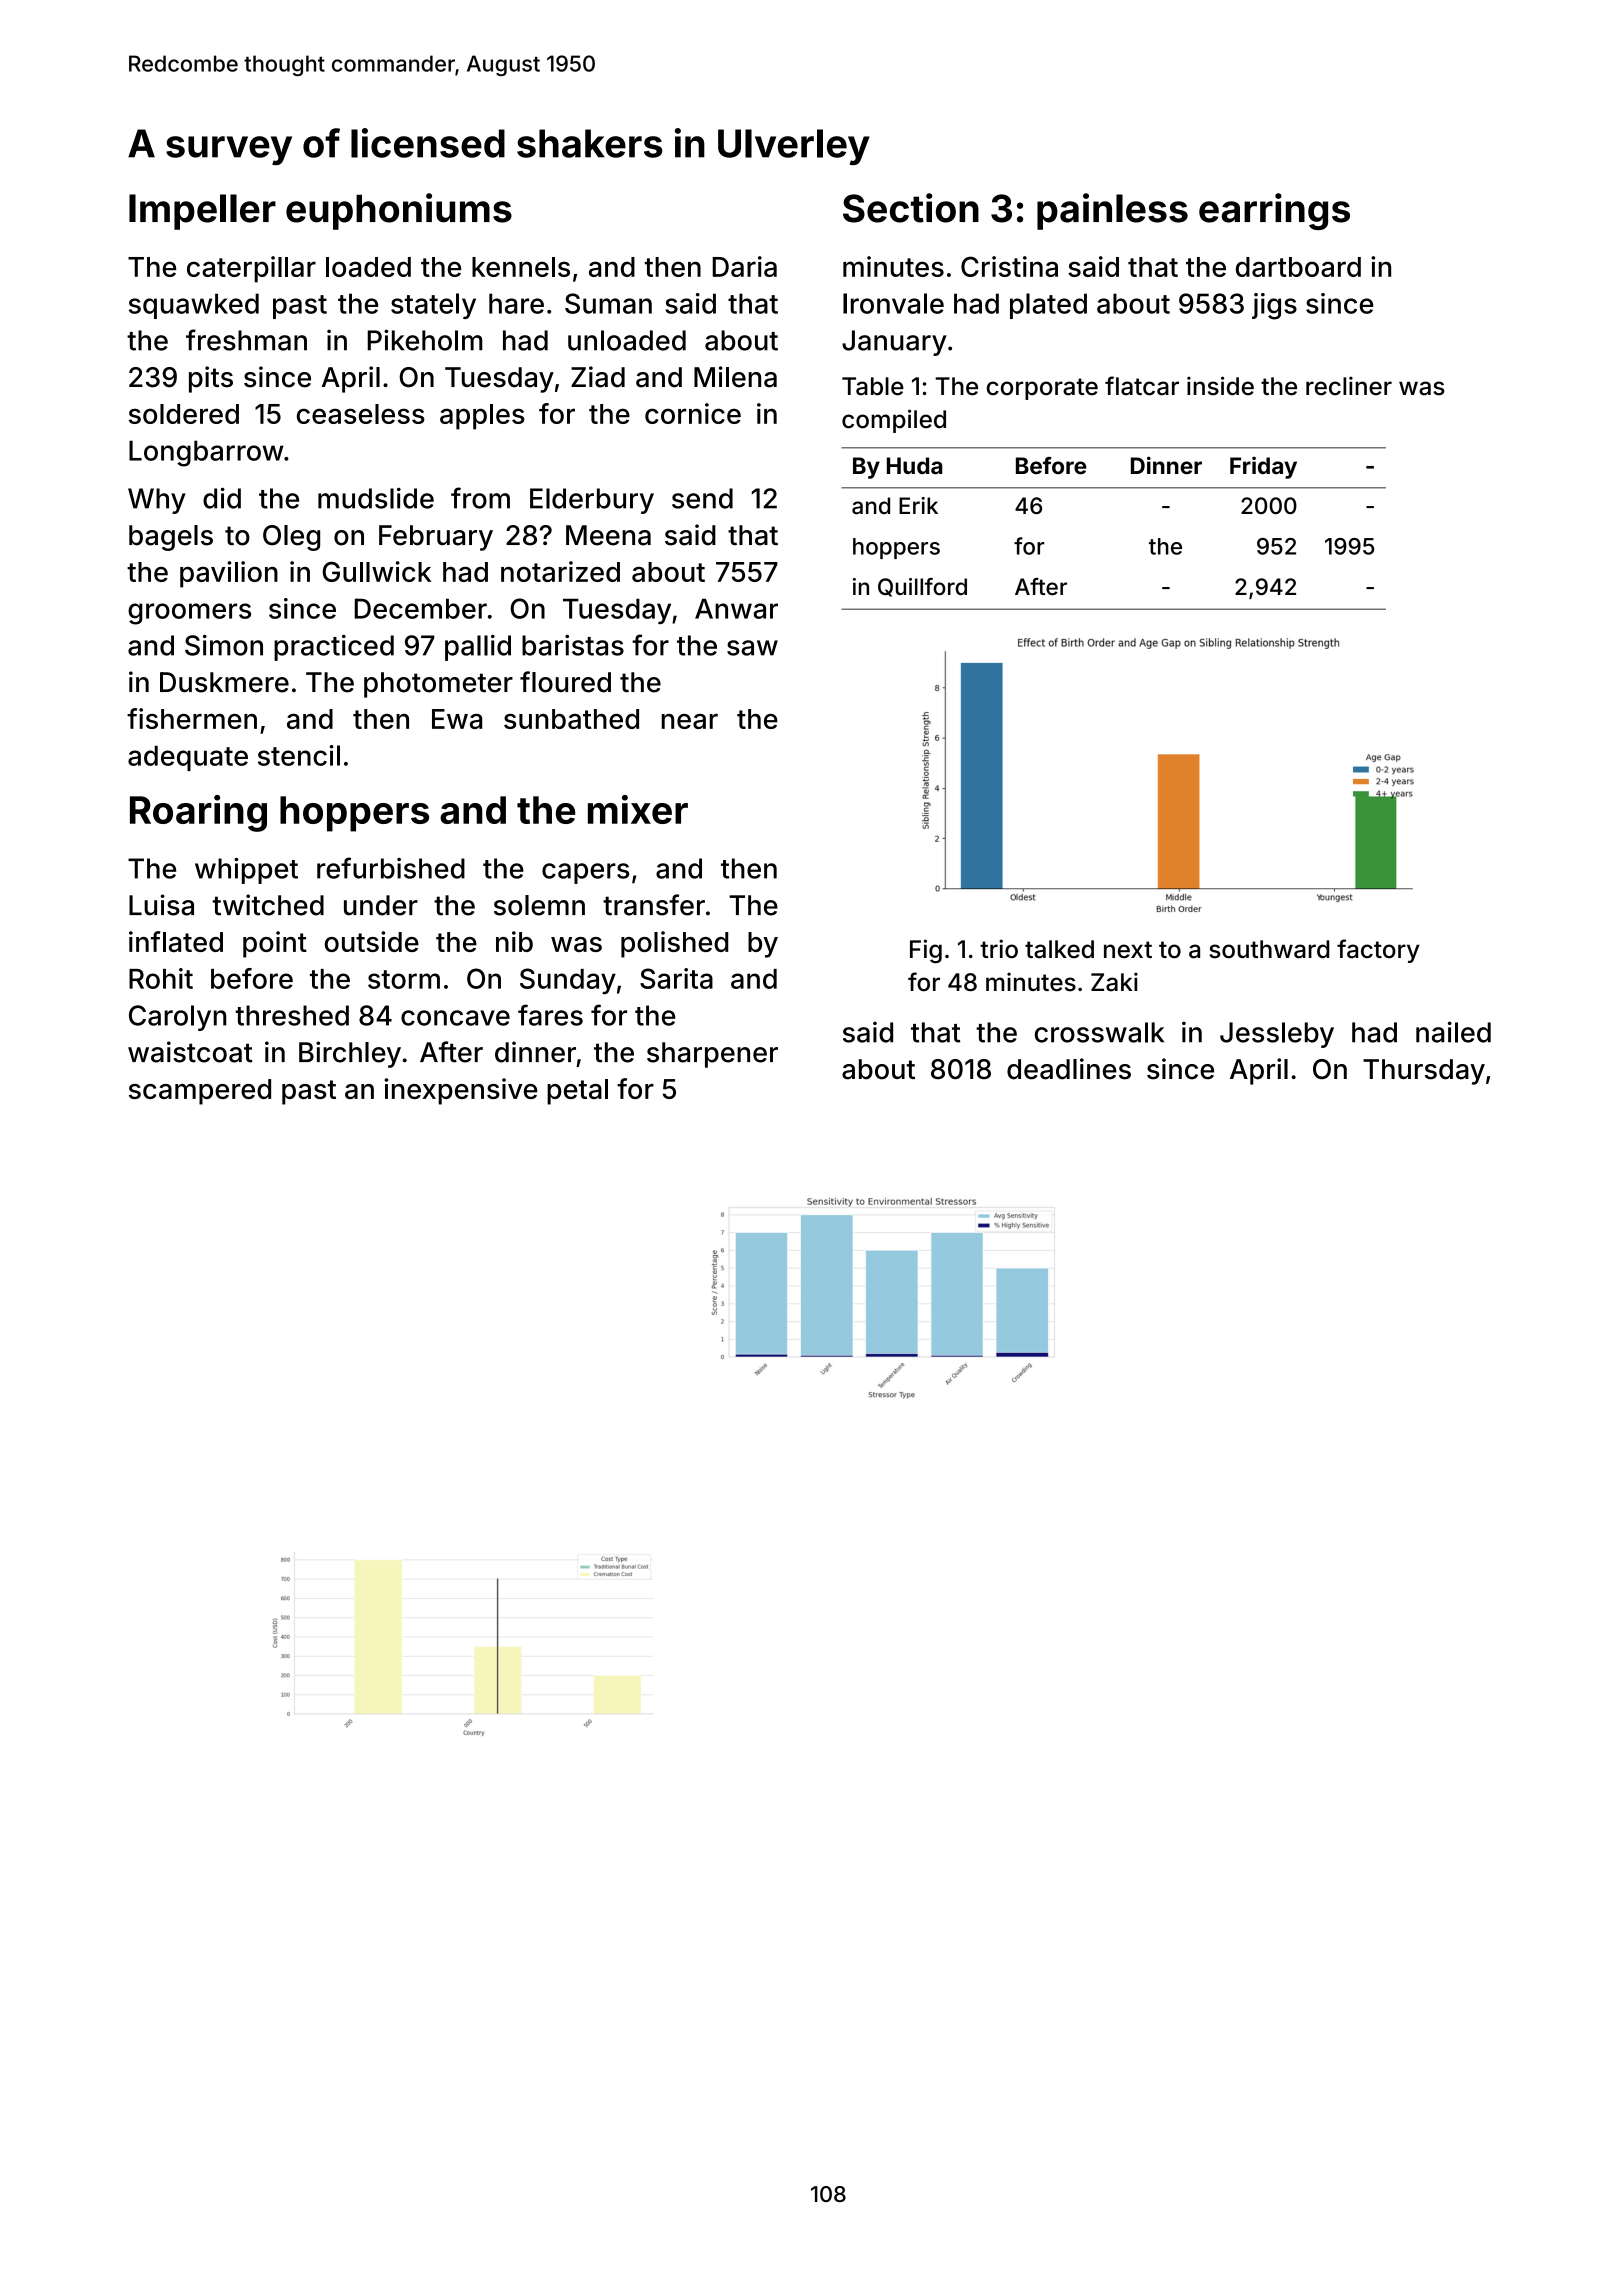 This screenshot has height=2292, width=1620. Describe the element at coordinates (752, 648) in the screenshot. I see `saw` at that location.
